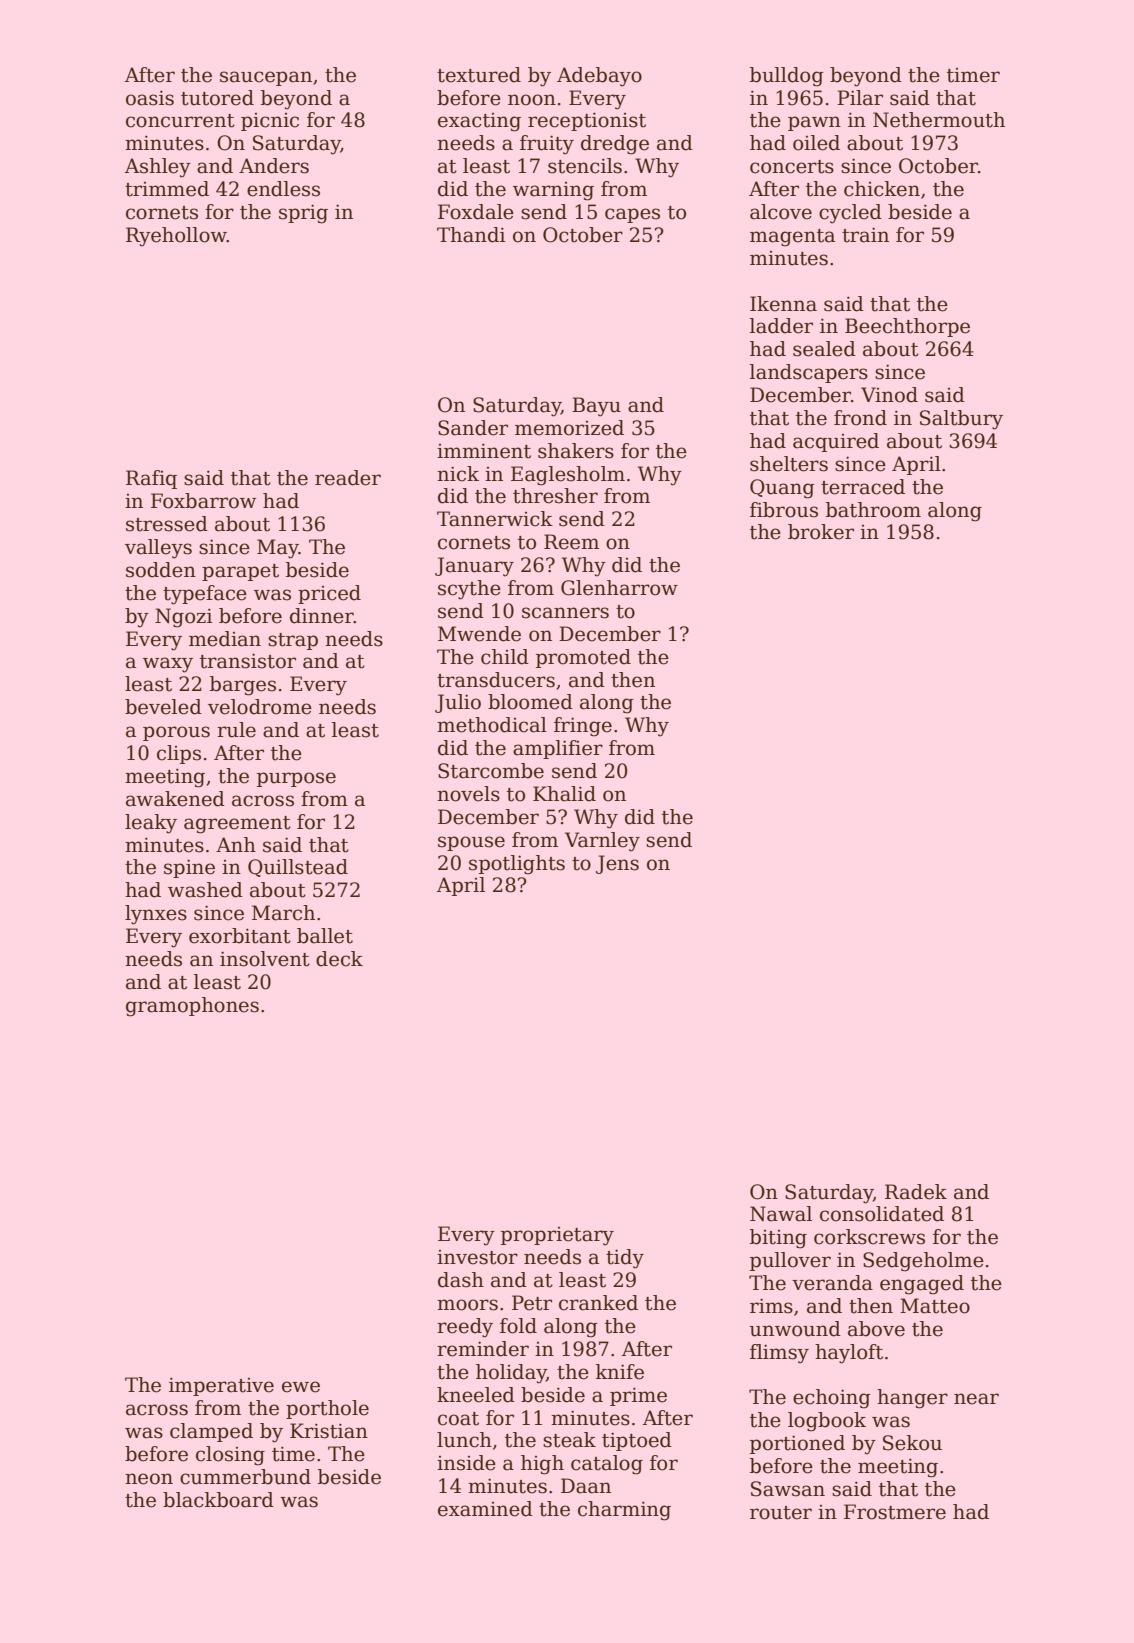 The width and height of the screenshot is (1134, 1643). What do you see at coordinates (270, 122) in the screenshot?
I see `picnic` at bounding box center [270, 122].
